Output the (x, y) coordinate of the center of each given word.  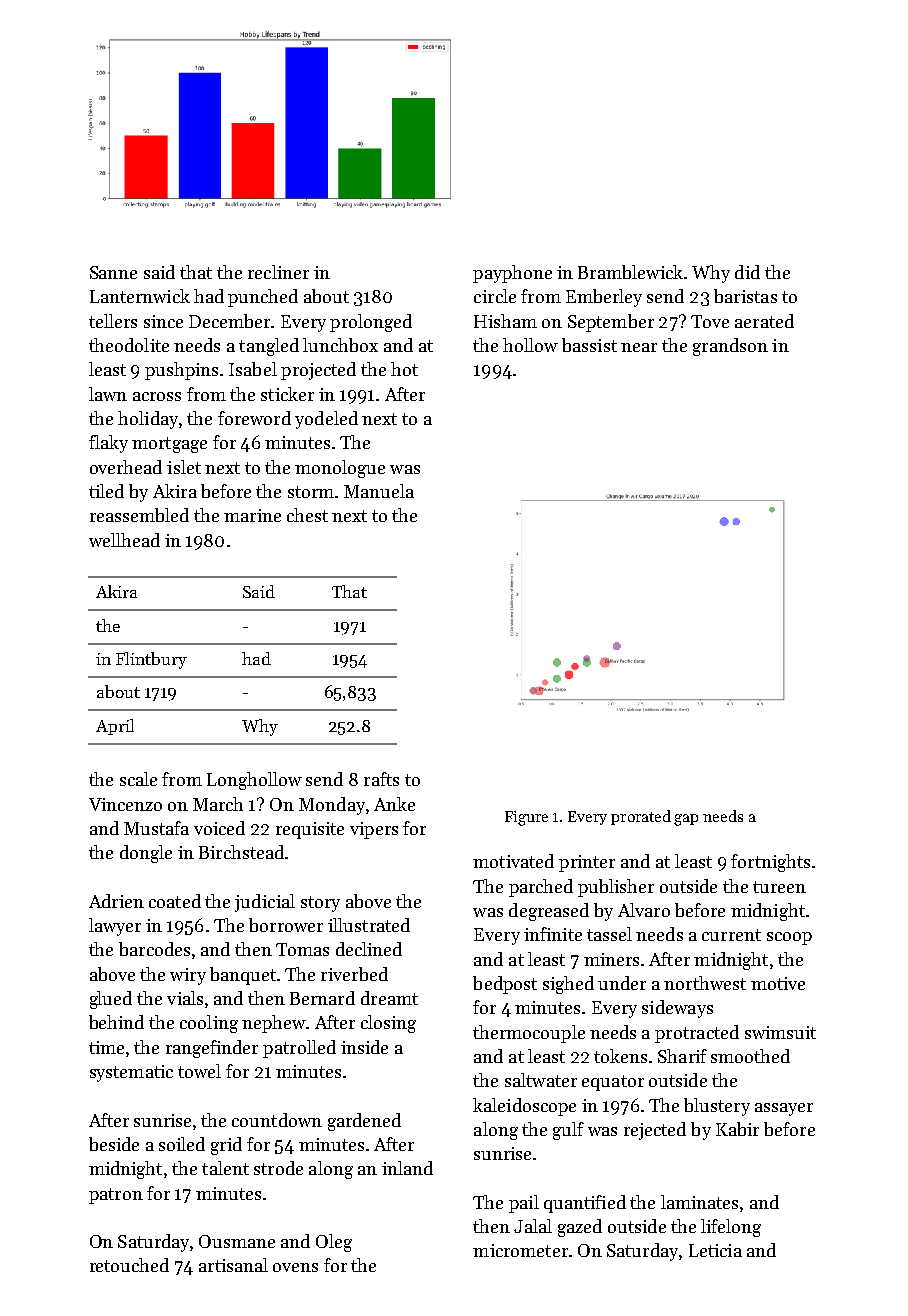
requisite (310, 830)
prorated (641, 817)
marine (252, 515)
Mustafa (156, 828)
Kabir (737, 1129)
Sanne (113, 272)
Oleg (334, 1243)
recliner (278, 272)
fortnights (770, 863)
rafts (381, 779)
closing (388, 1024)
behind (116, 1022)
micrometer (520, 1250)
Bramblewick (630, 272)
